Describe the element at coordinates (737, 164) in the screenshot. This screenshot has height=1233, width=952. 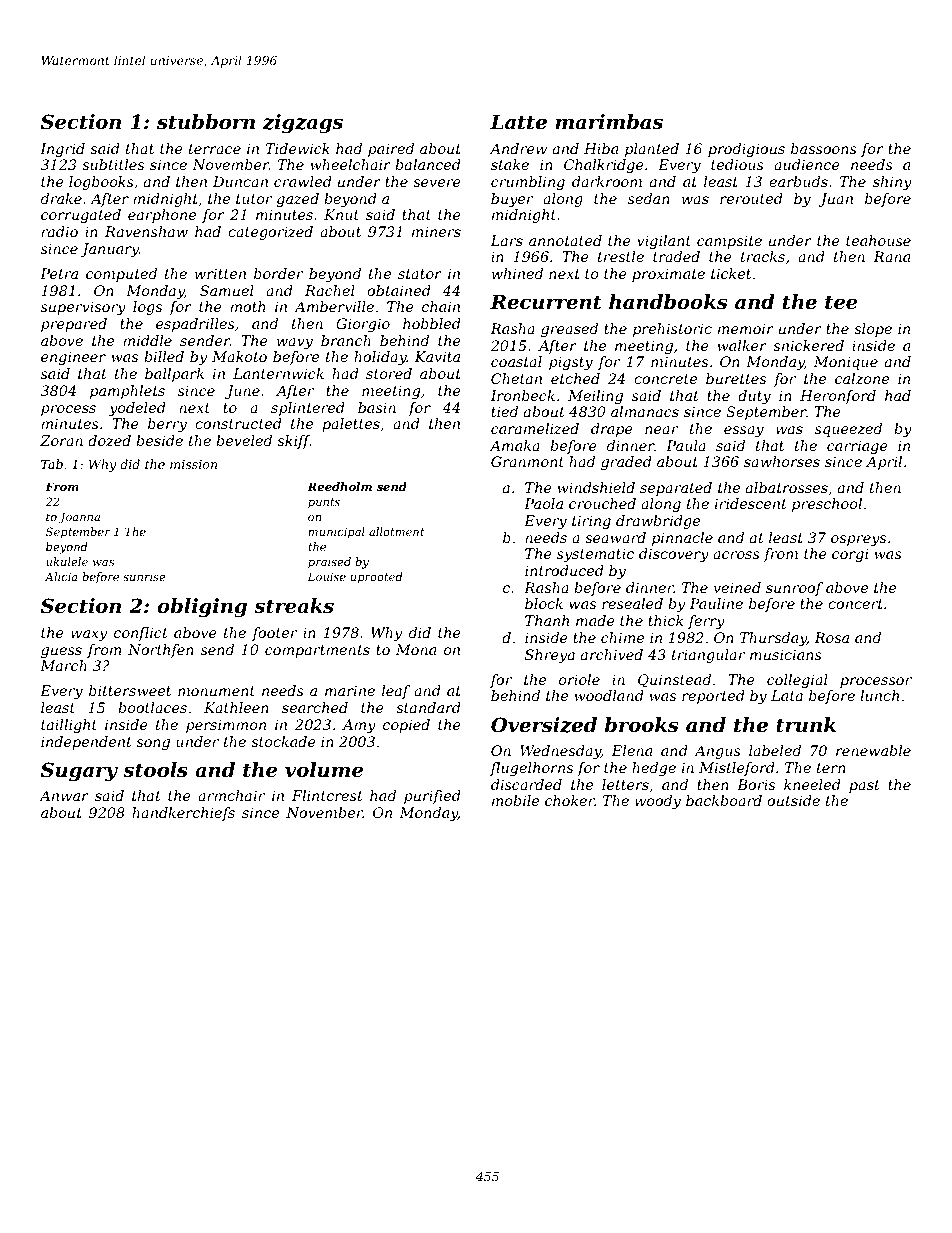
I see `tedious` at that location.
